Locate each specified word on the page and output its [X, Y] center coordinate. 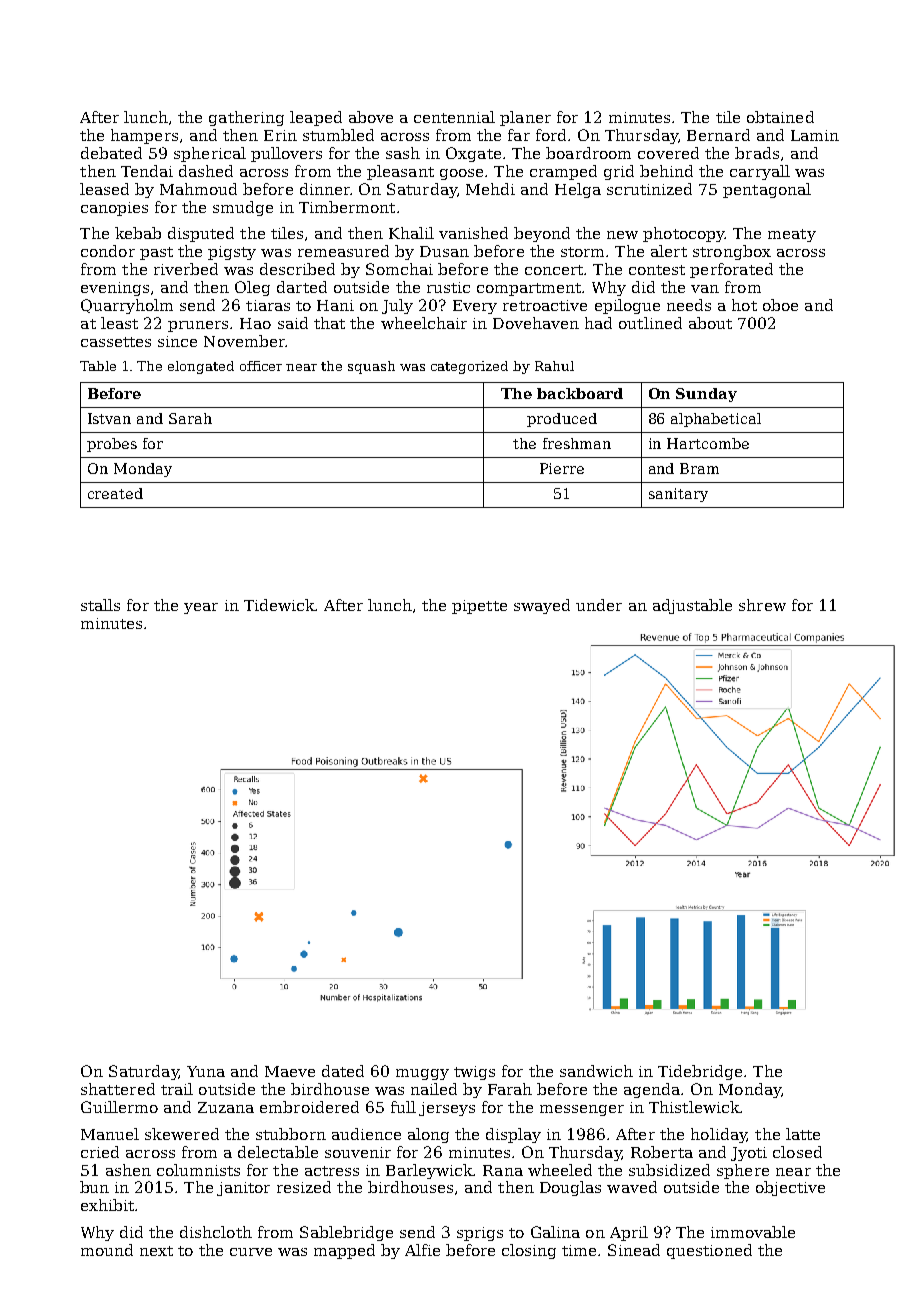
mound [107, 1250]
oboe [780, 305]
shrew [762, 605]
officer [261, 366]
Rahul [554, 366]
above [371, 117]
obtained [780, 117]
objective [790, 1188]
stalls [100, 605]
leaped [316, 118]
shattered [118, 1089]
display [513, 1135]
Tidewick [279, 605]
